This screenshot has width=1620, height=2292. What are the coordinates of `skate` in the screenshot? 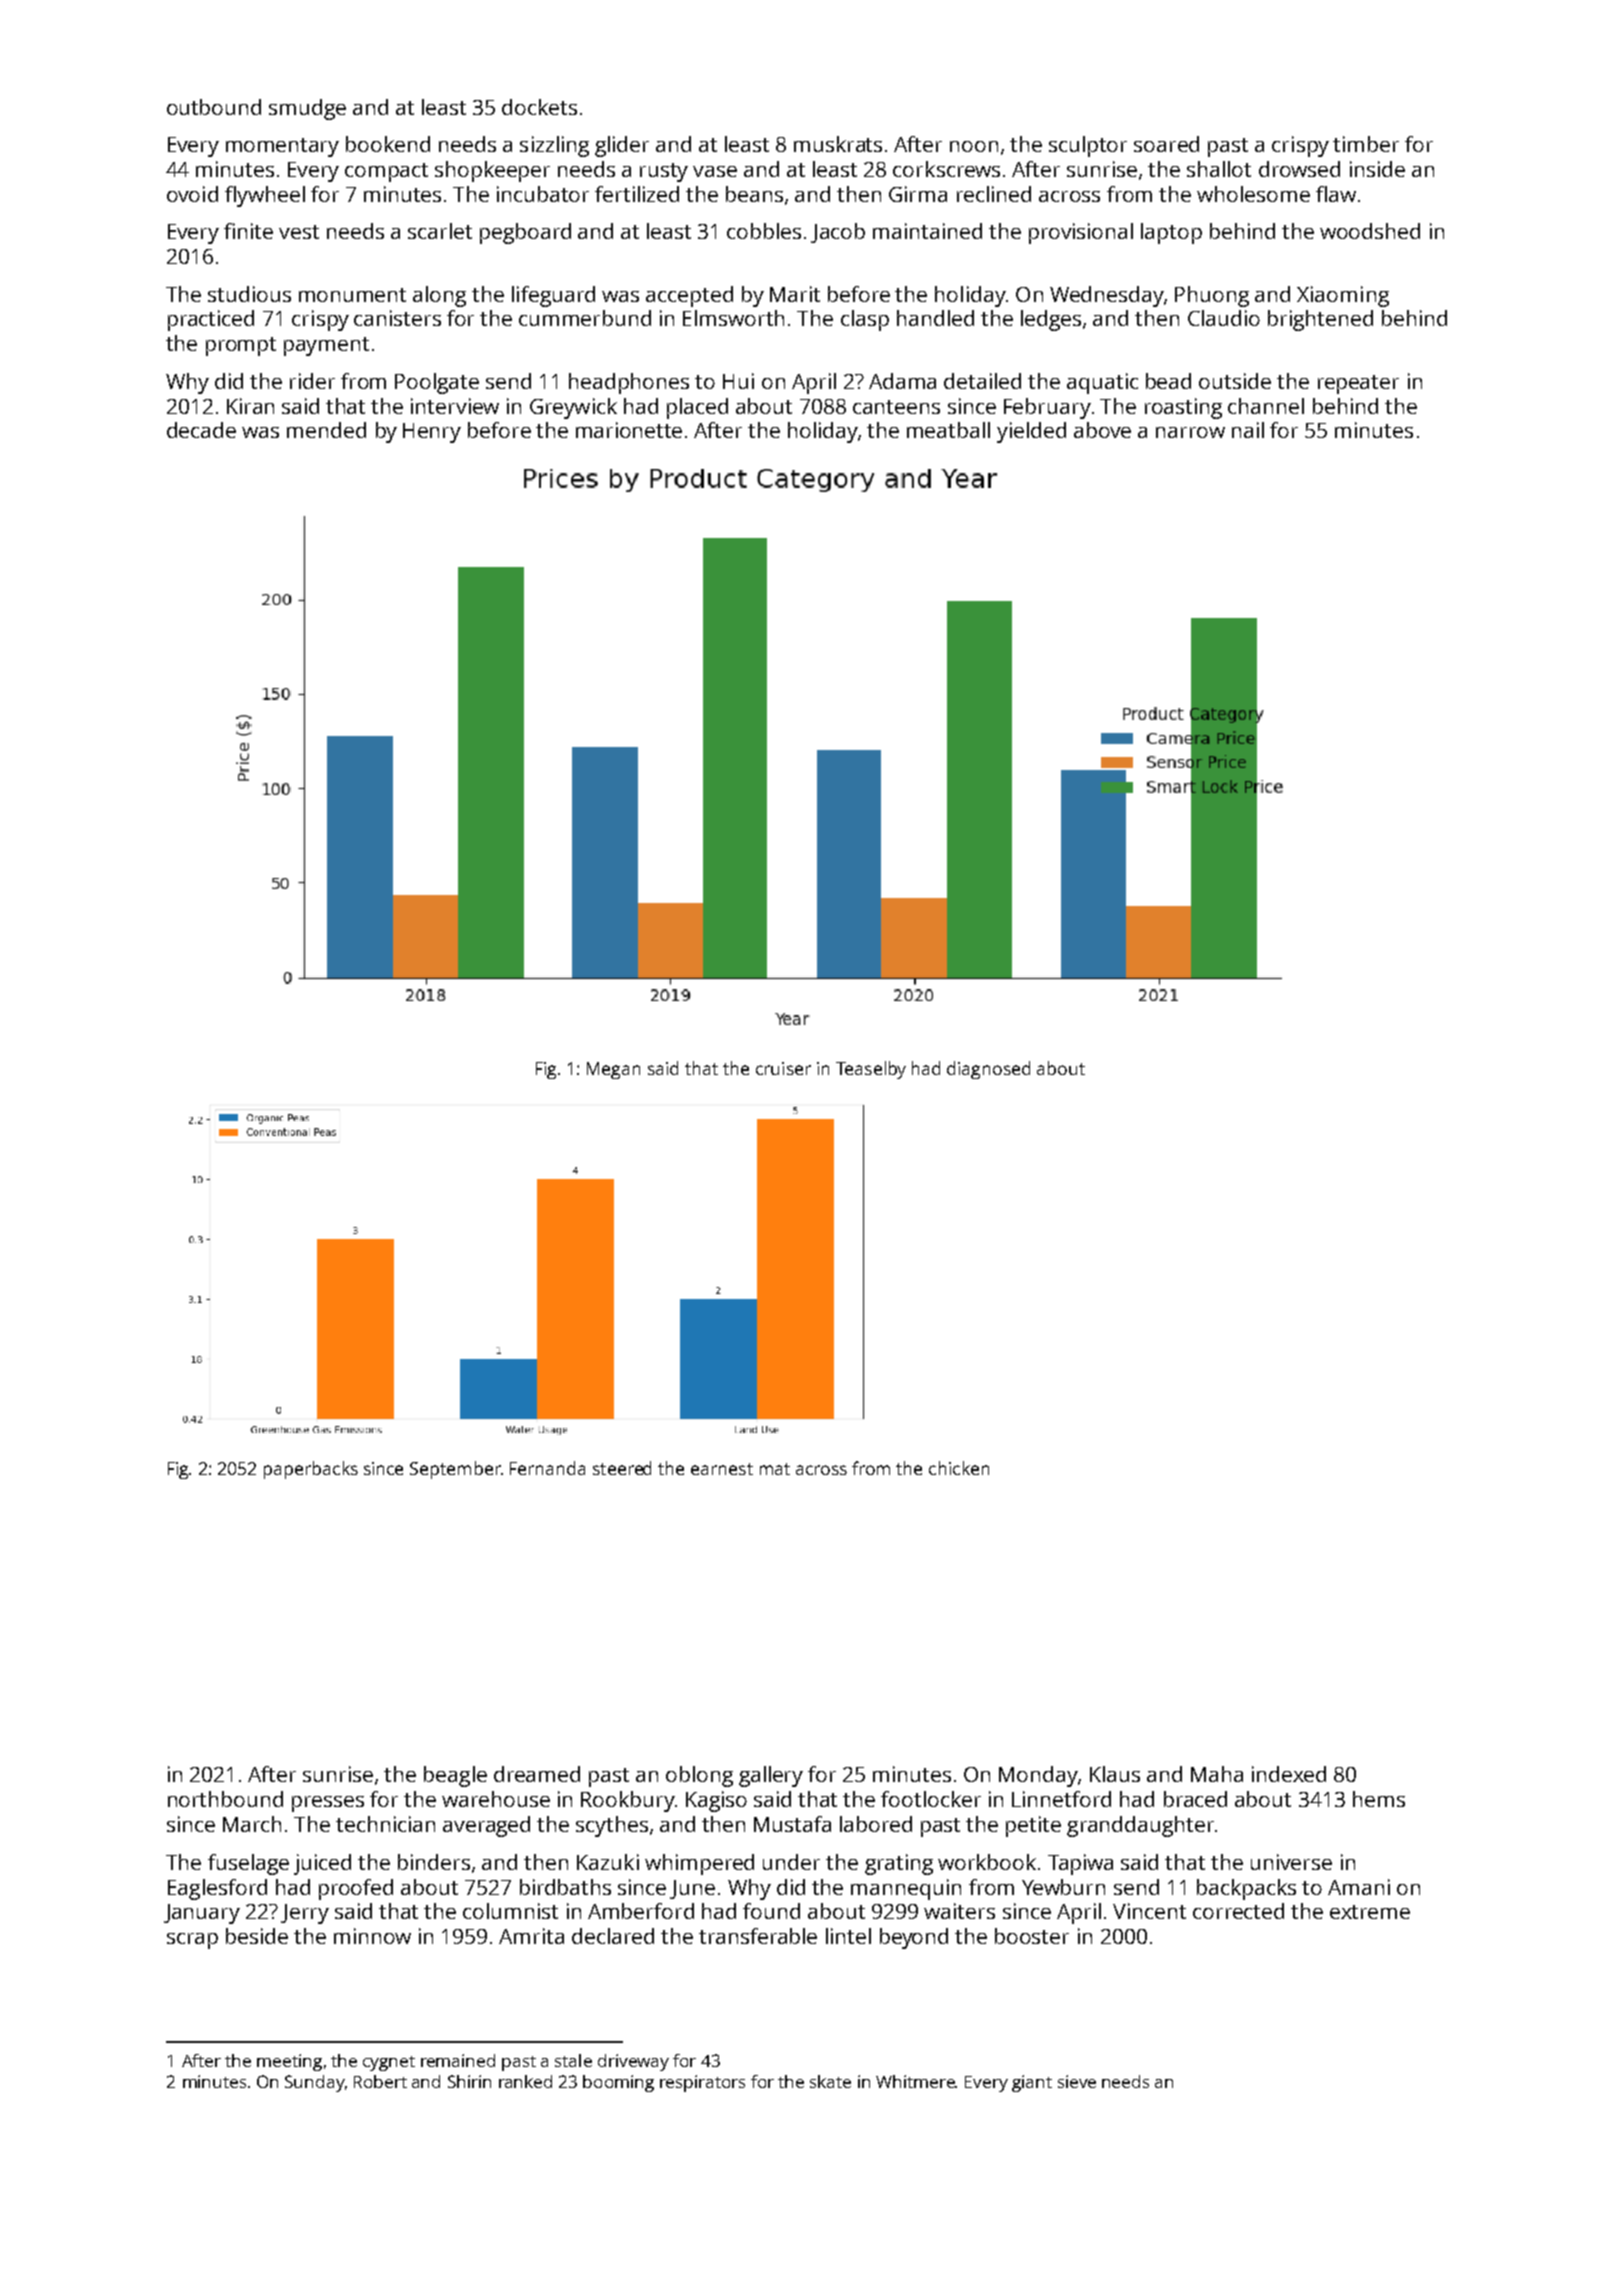 It's located at (830, 2081).
